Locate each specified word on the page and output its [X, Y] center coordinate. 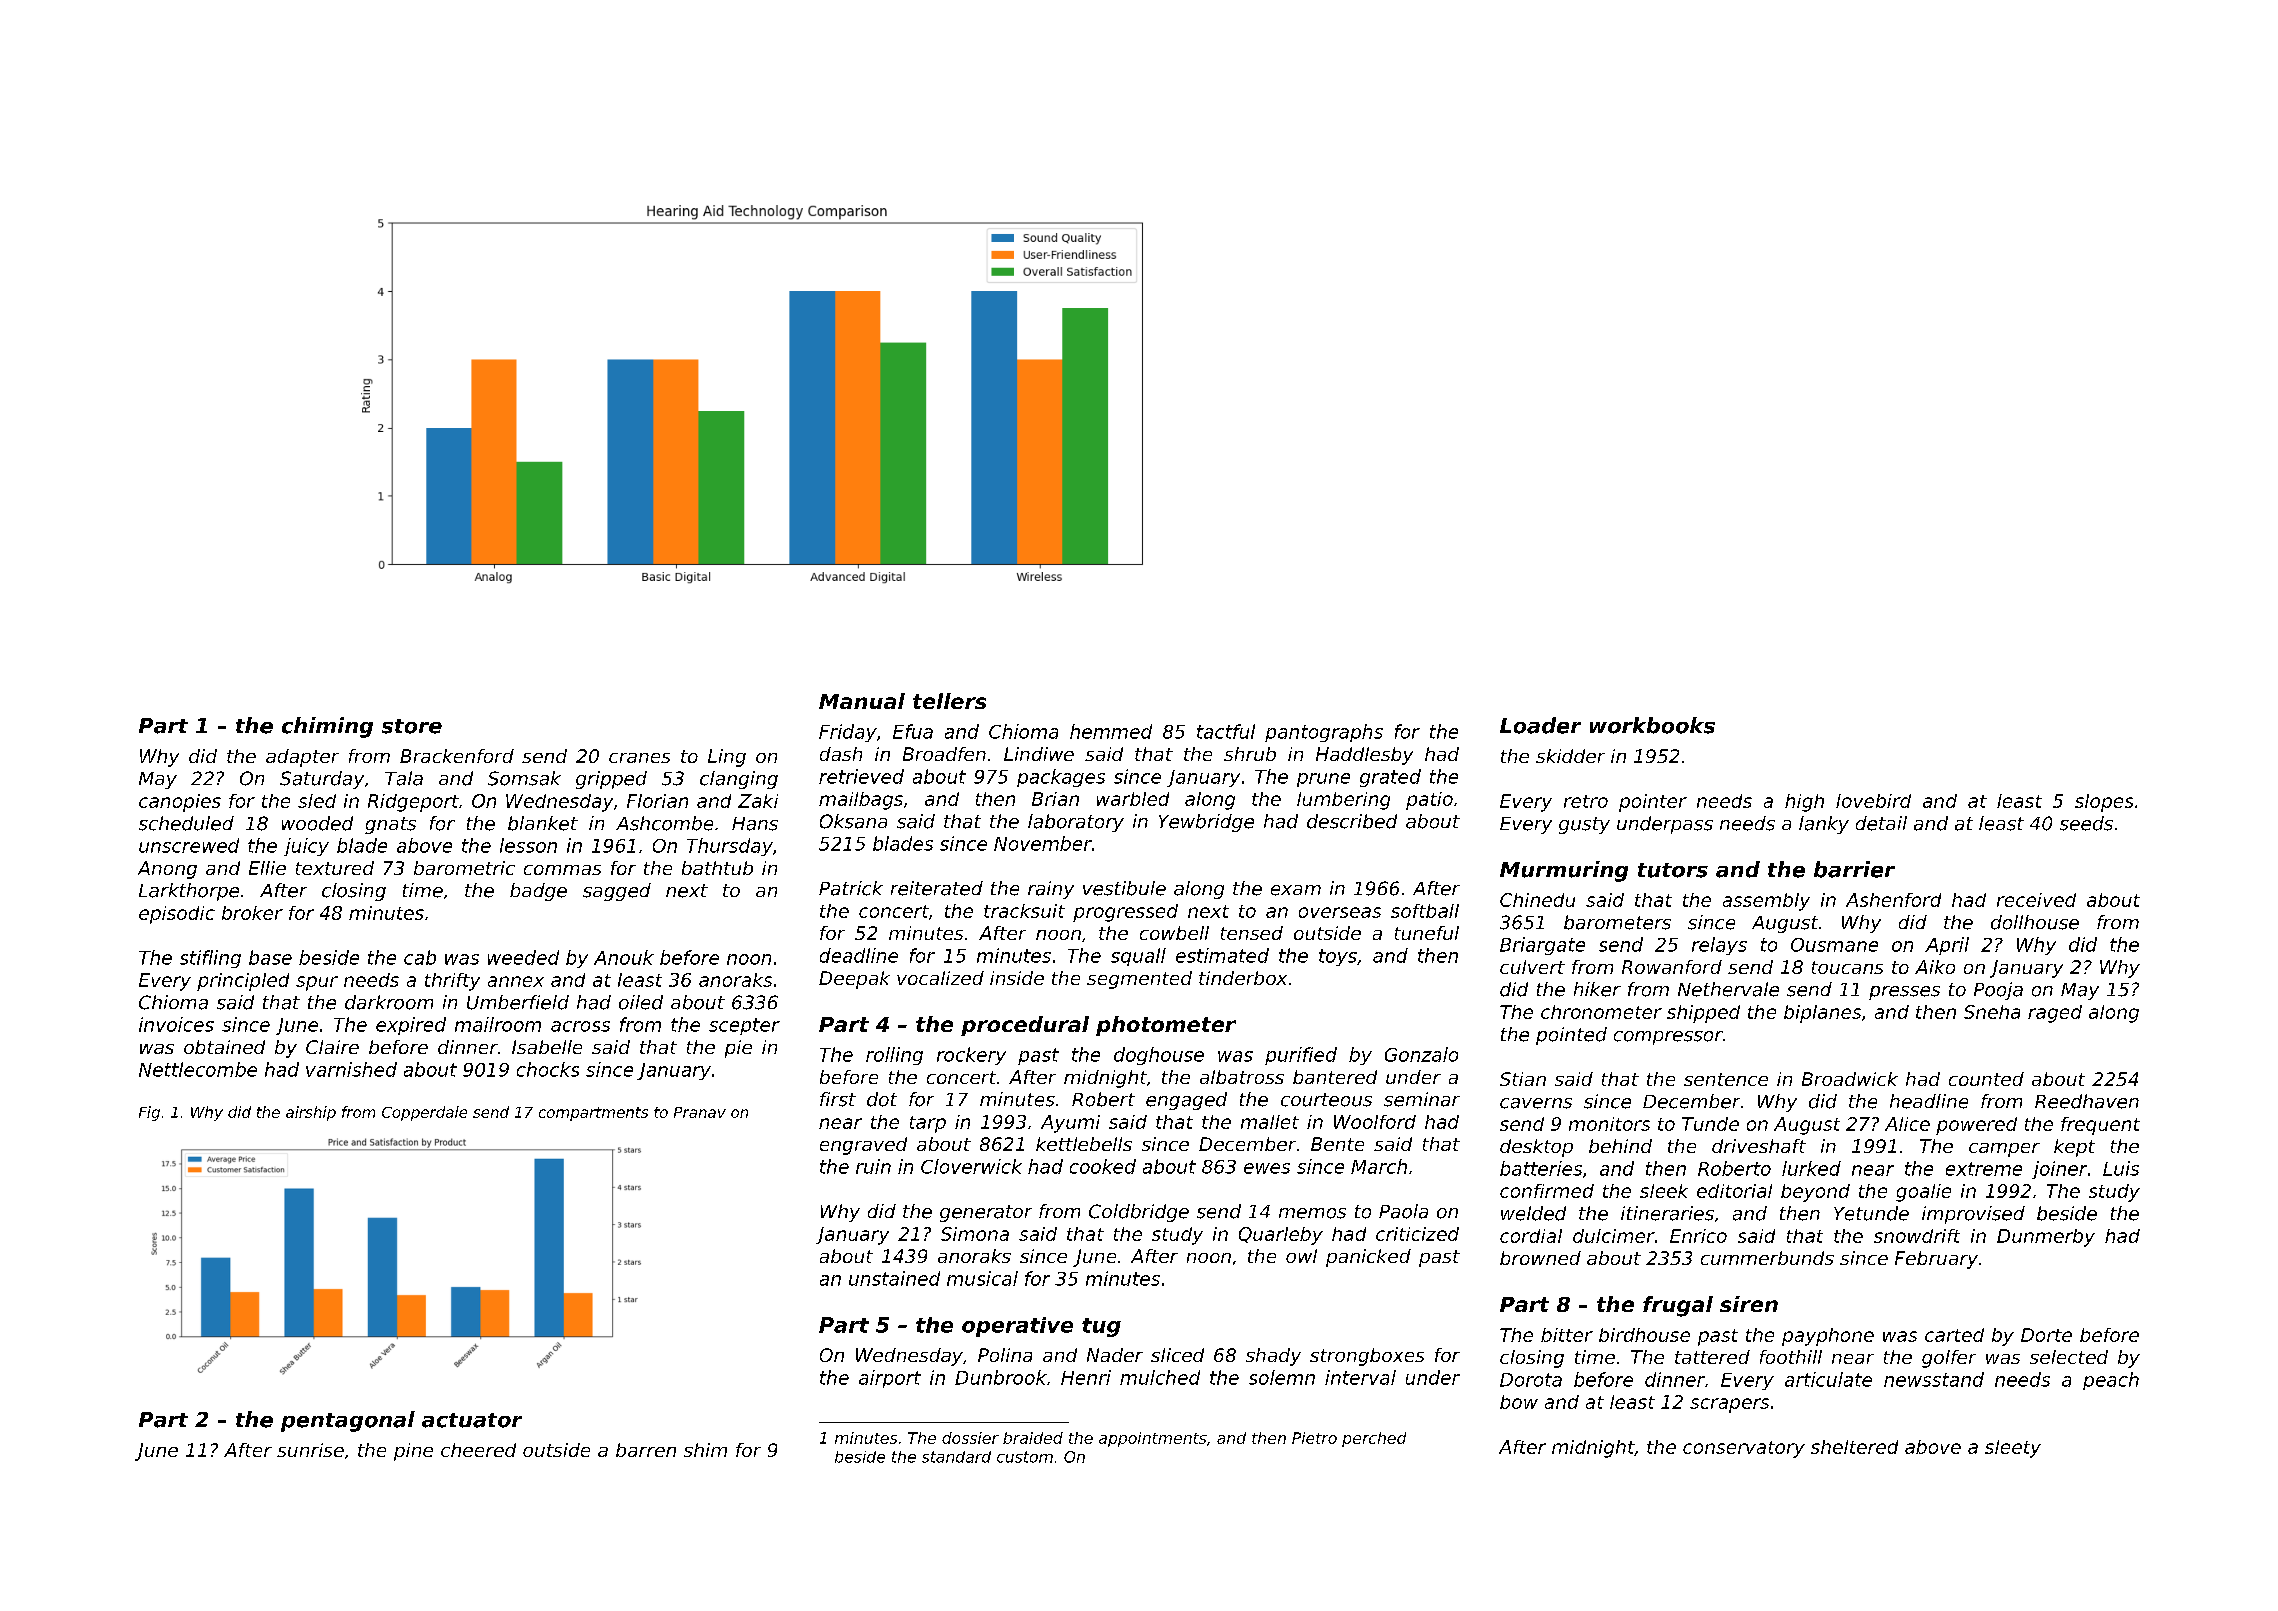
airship [311, 1113]
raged [2055, 1014]
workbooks [1652, 725]
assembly [1766, 902]
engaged [1186, 1101]
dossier [970, 1438]
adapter [302, 758]
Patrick [851, 888]
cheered [478, 1450]
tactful [1226, 731]
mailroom [498, 1024]
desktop [1536, 1148]
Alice [1907, 1124]
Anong [167, 870]
